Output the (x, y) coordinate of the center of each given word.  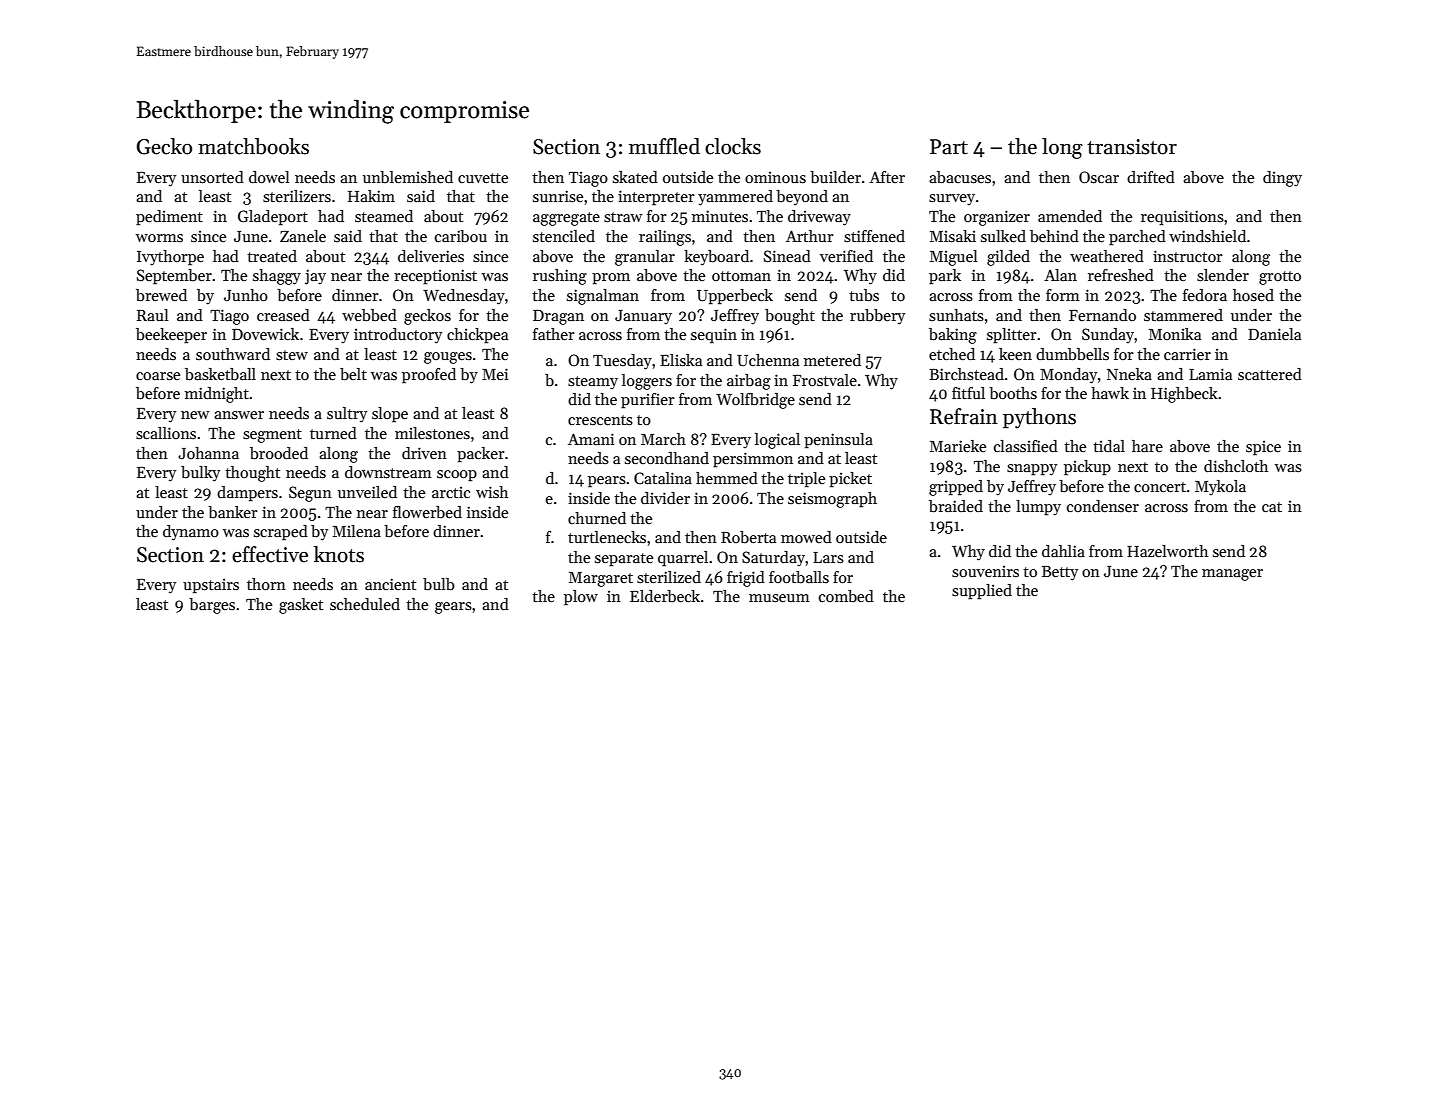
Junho (246, 295)
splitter (1012, 336)
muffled (664, 146)
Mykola (1220, 488)
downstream (388, 472)
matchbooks (253, 146)
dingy (1282, 179)
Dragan (558, 317)
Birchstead (966, 374)
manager (1232, 575)
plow (581, 598)
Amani (591, 439)
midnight (217, 395)
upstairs (211, 586)
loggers (647, 382)
